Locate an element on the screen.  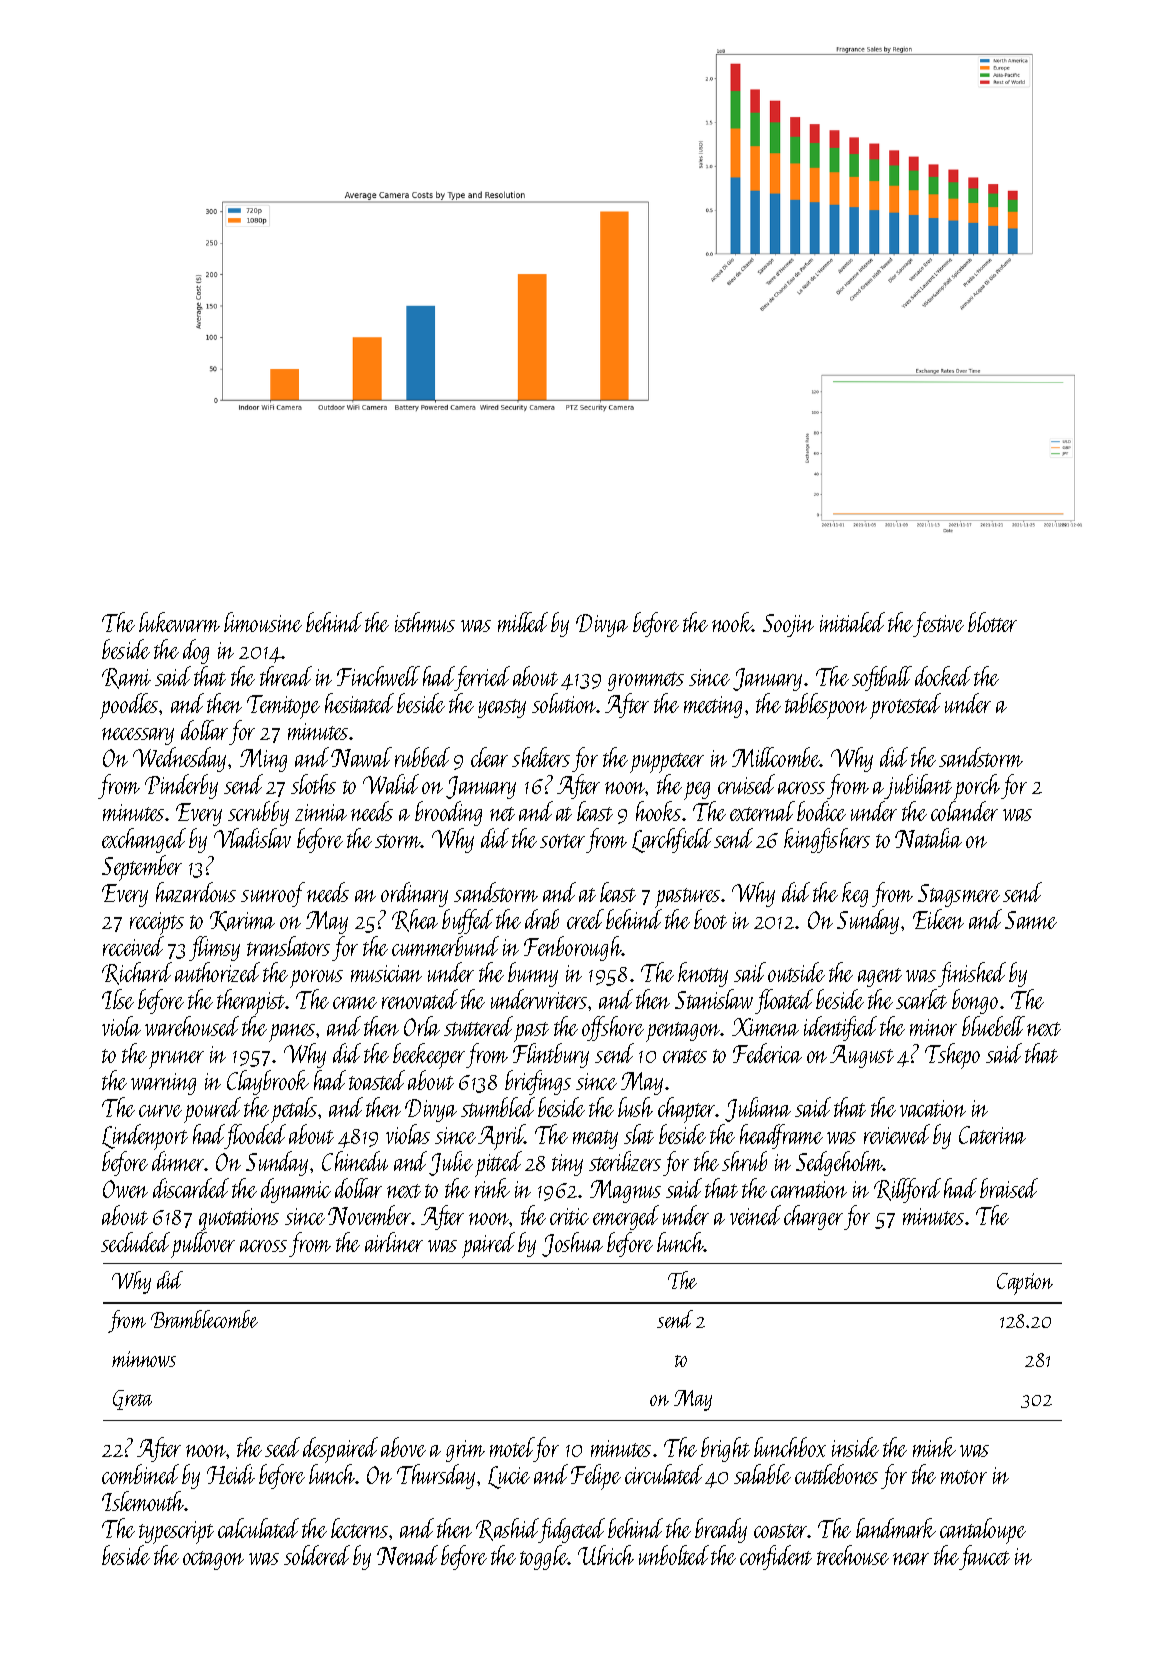
curve is located at coordinates (160, 1111).
